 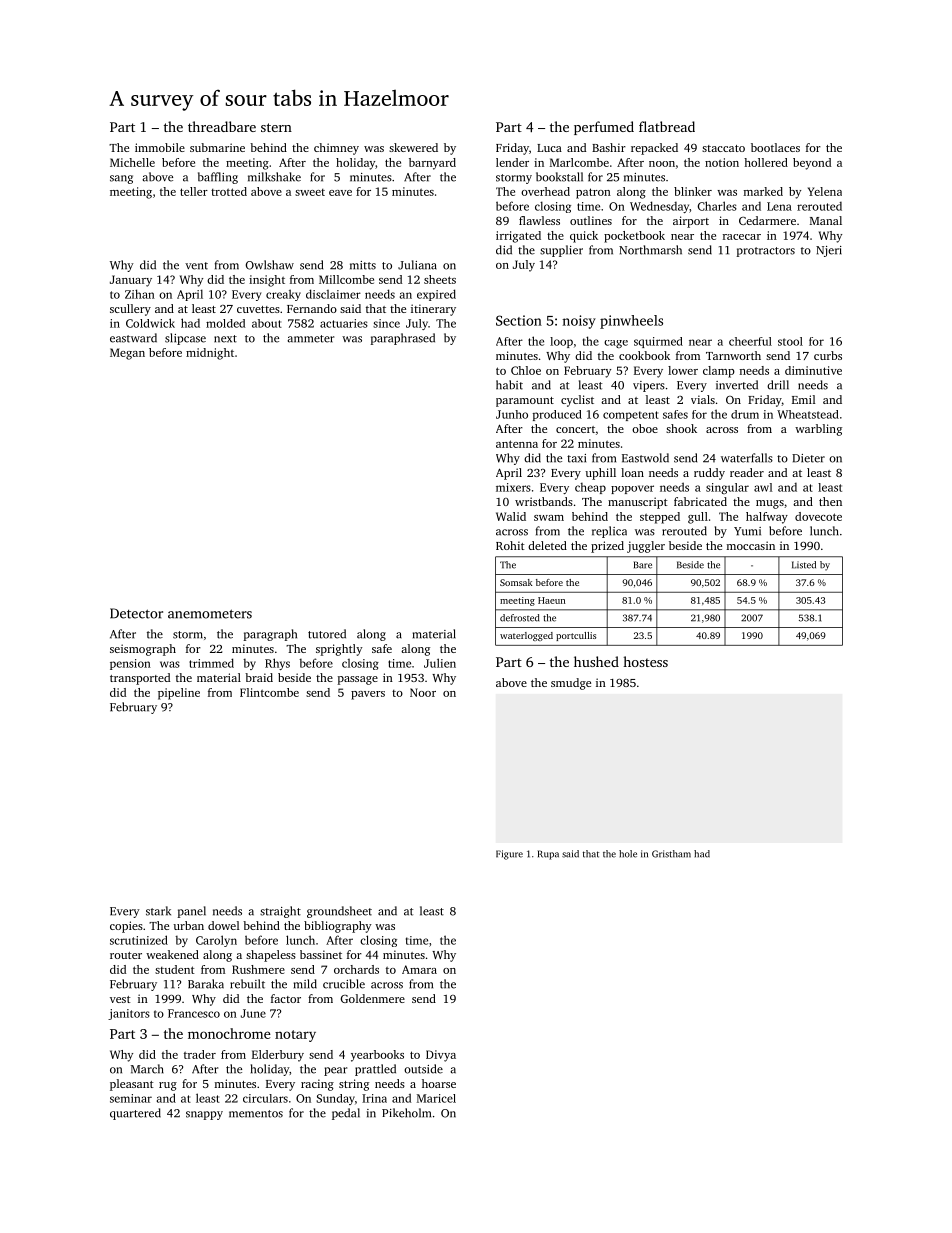 I want to click on Amara, so click(x=419, y=969).
